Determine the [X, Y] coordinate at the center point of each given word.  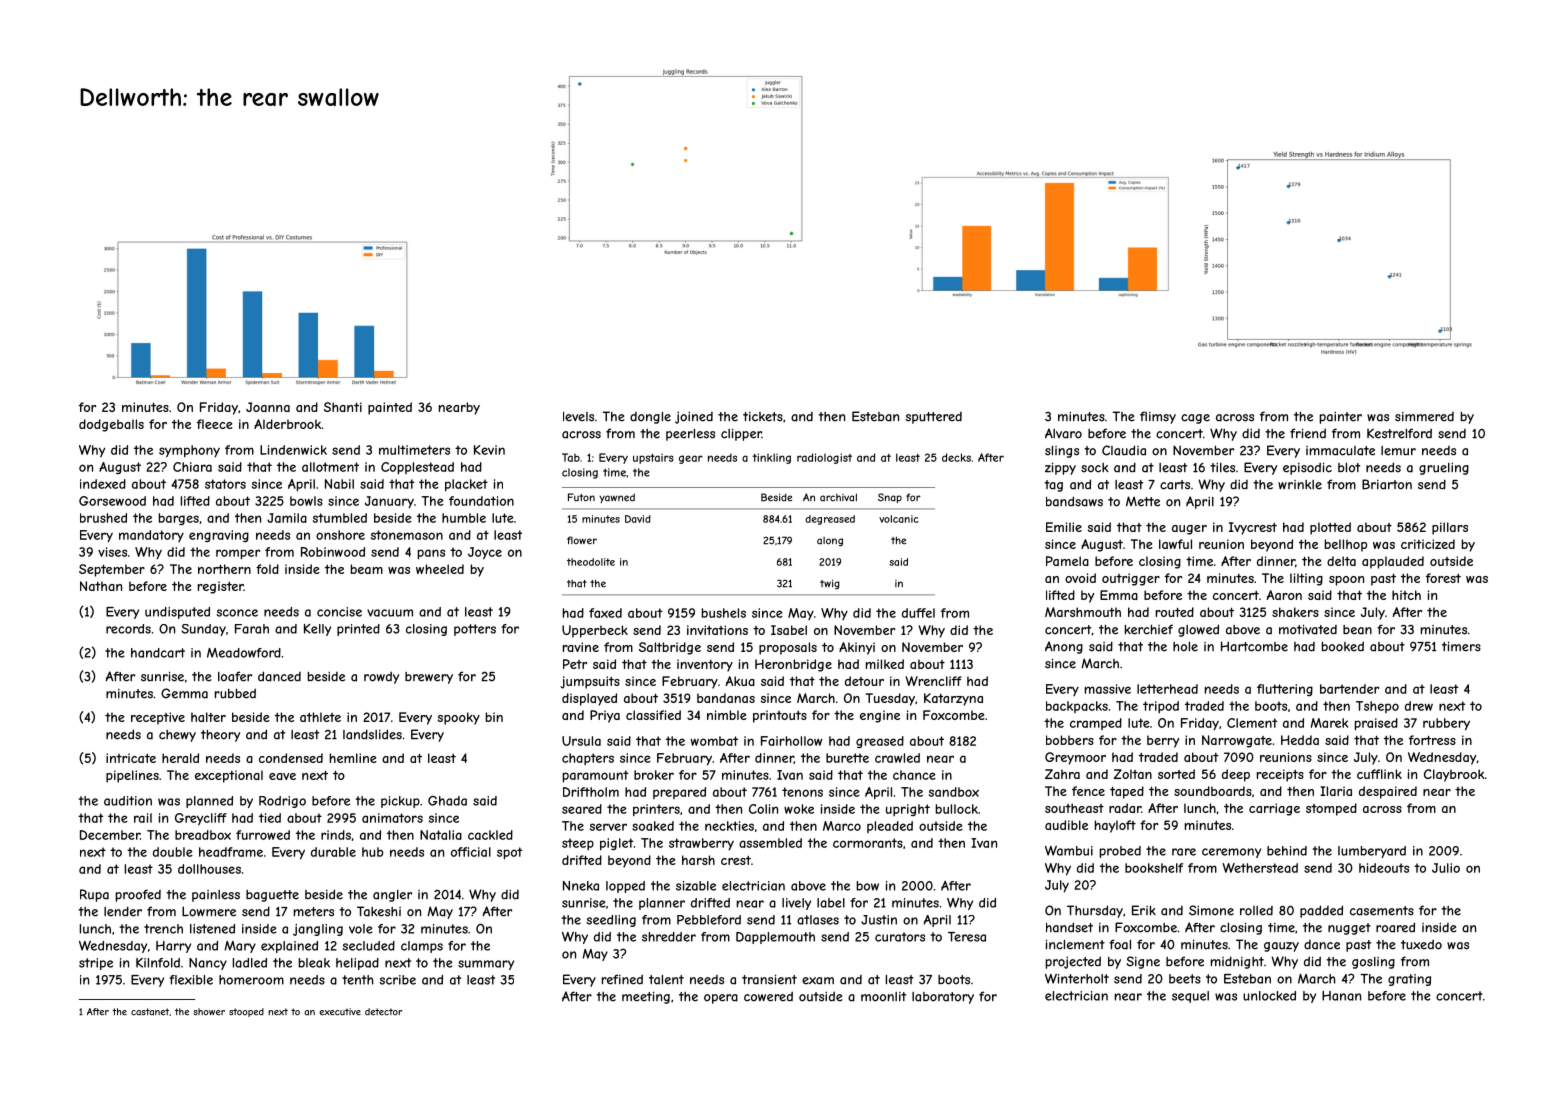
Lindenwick [293, 450]
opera [721, 999]
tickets [763, 417]
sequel [1190, 997]
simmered [1424, 417]
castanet [150, 1012]
